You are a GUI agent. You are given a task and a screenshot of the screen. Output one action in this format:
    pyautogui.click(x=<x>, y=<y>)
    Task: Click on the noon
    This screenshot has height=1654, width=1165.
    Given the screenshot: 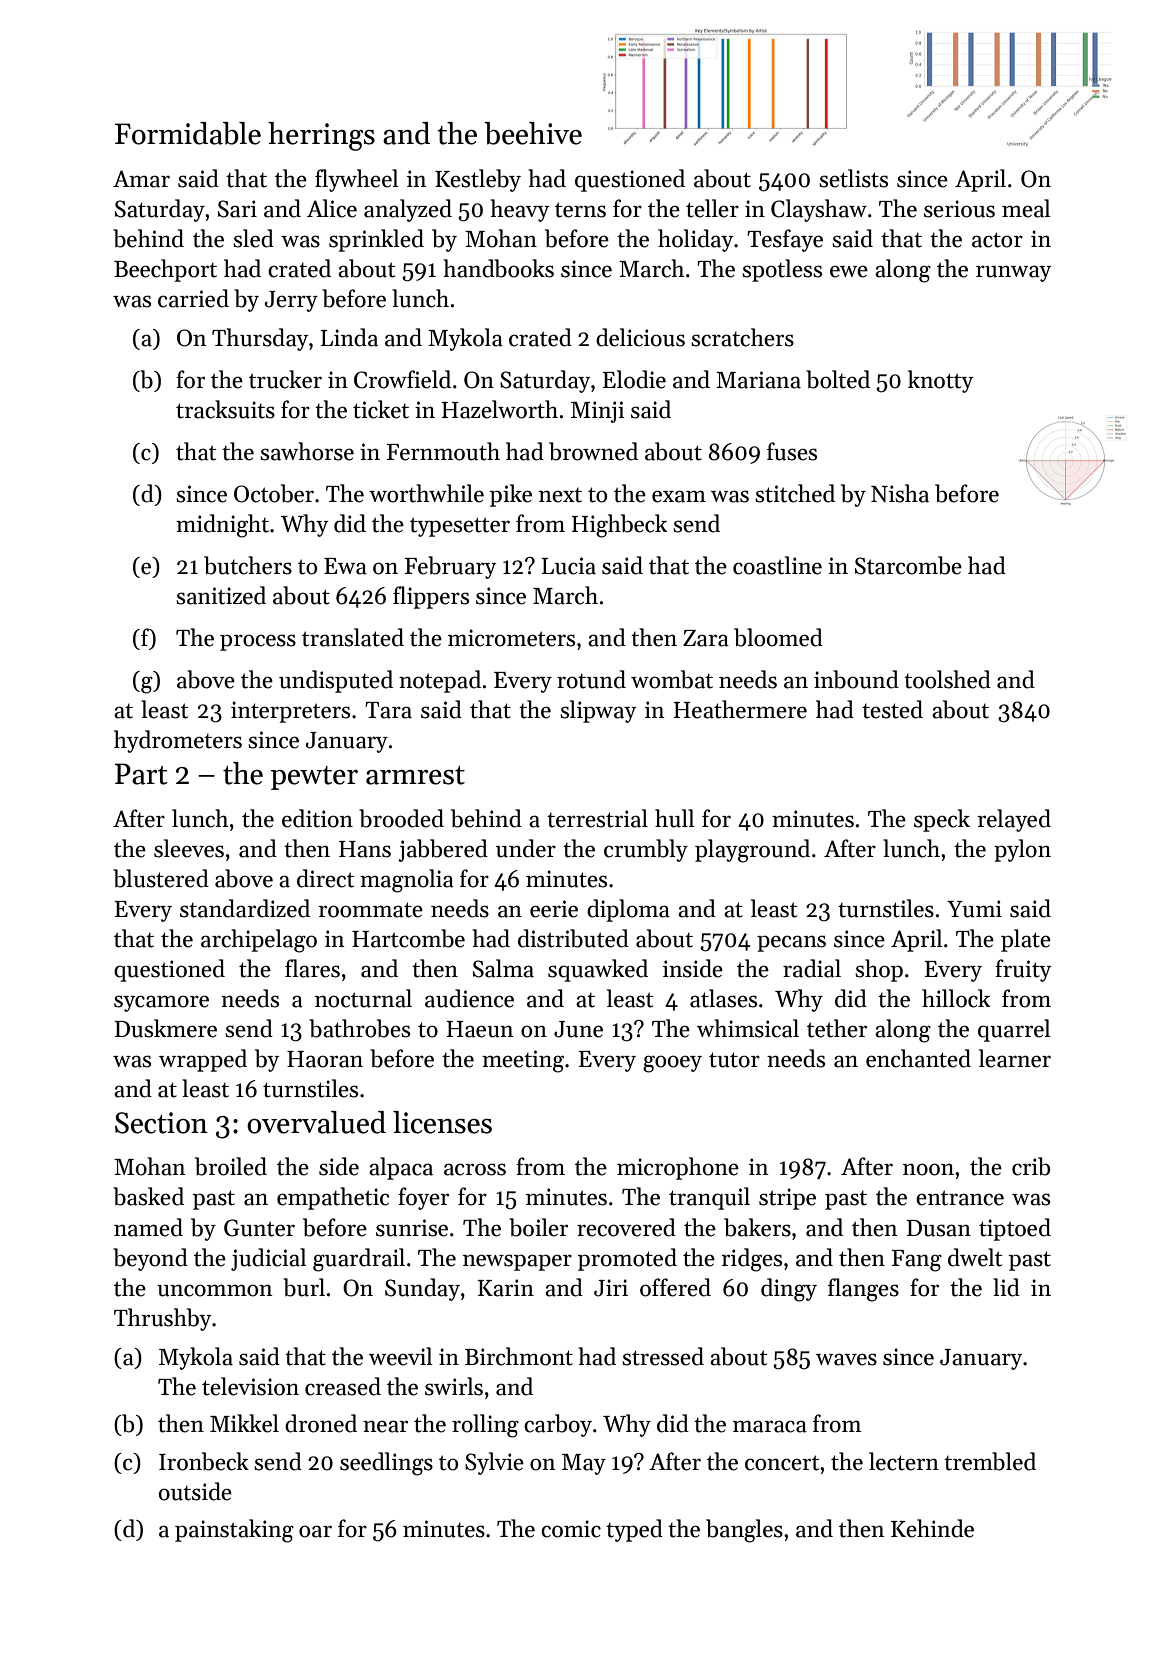 What is the action you would take?
    pyautogui.click(x=928, y=1169)
